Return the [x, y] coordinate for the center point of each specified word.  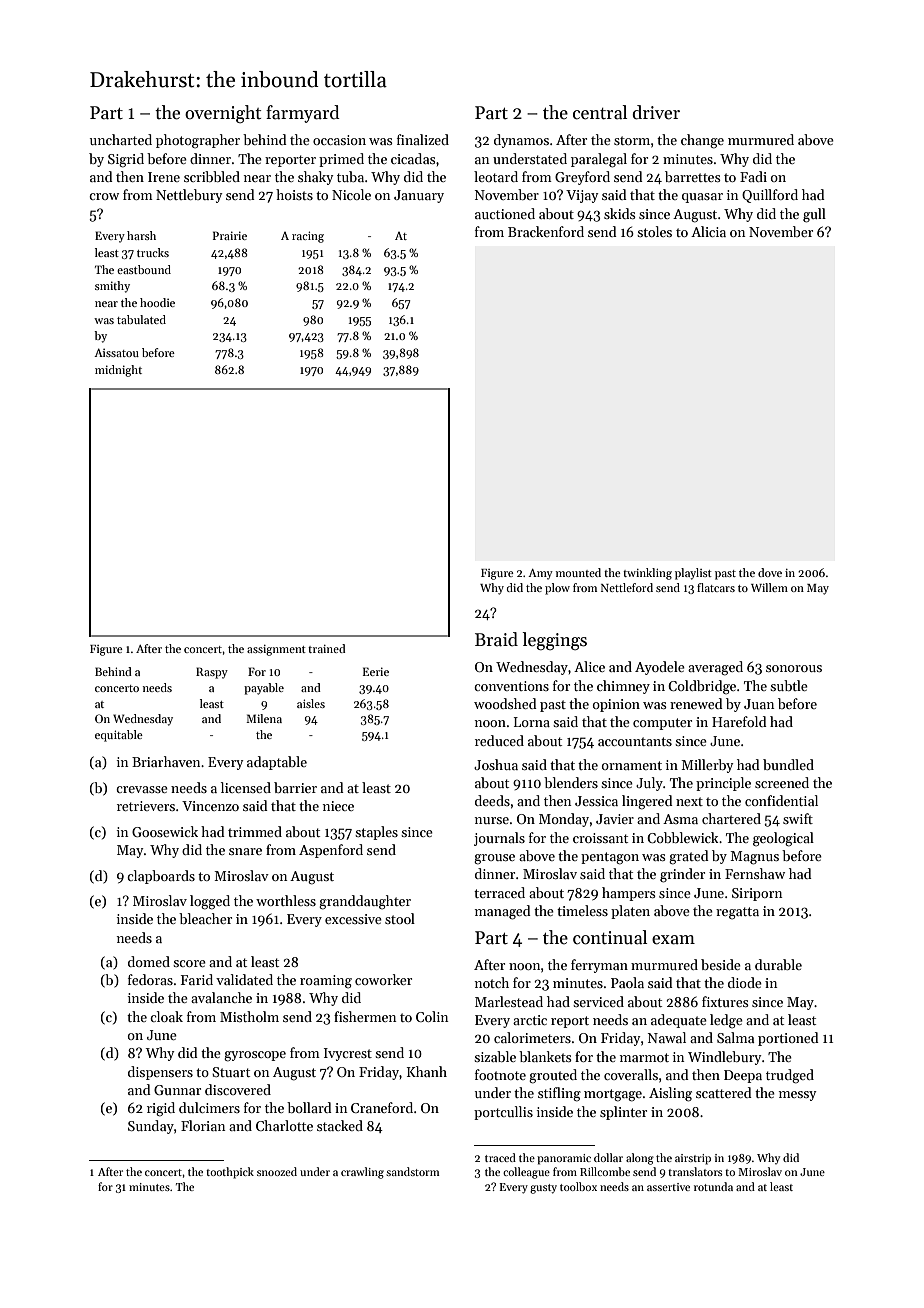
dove [770, 572]
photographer [198, 141]
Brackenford [546, 231]
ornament [632, 765]
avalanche [221, 997]
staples [376, 833]
